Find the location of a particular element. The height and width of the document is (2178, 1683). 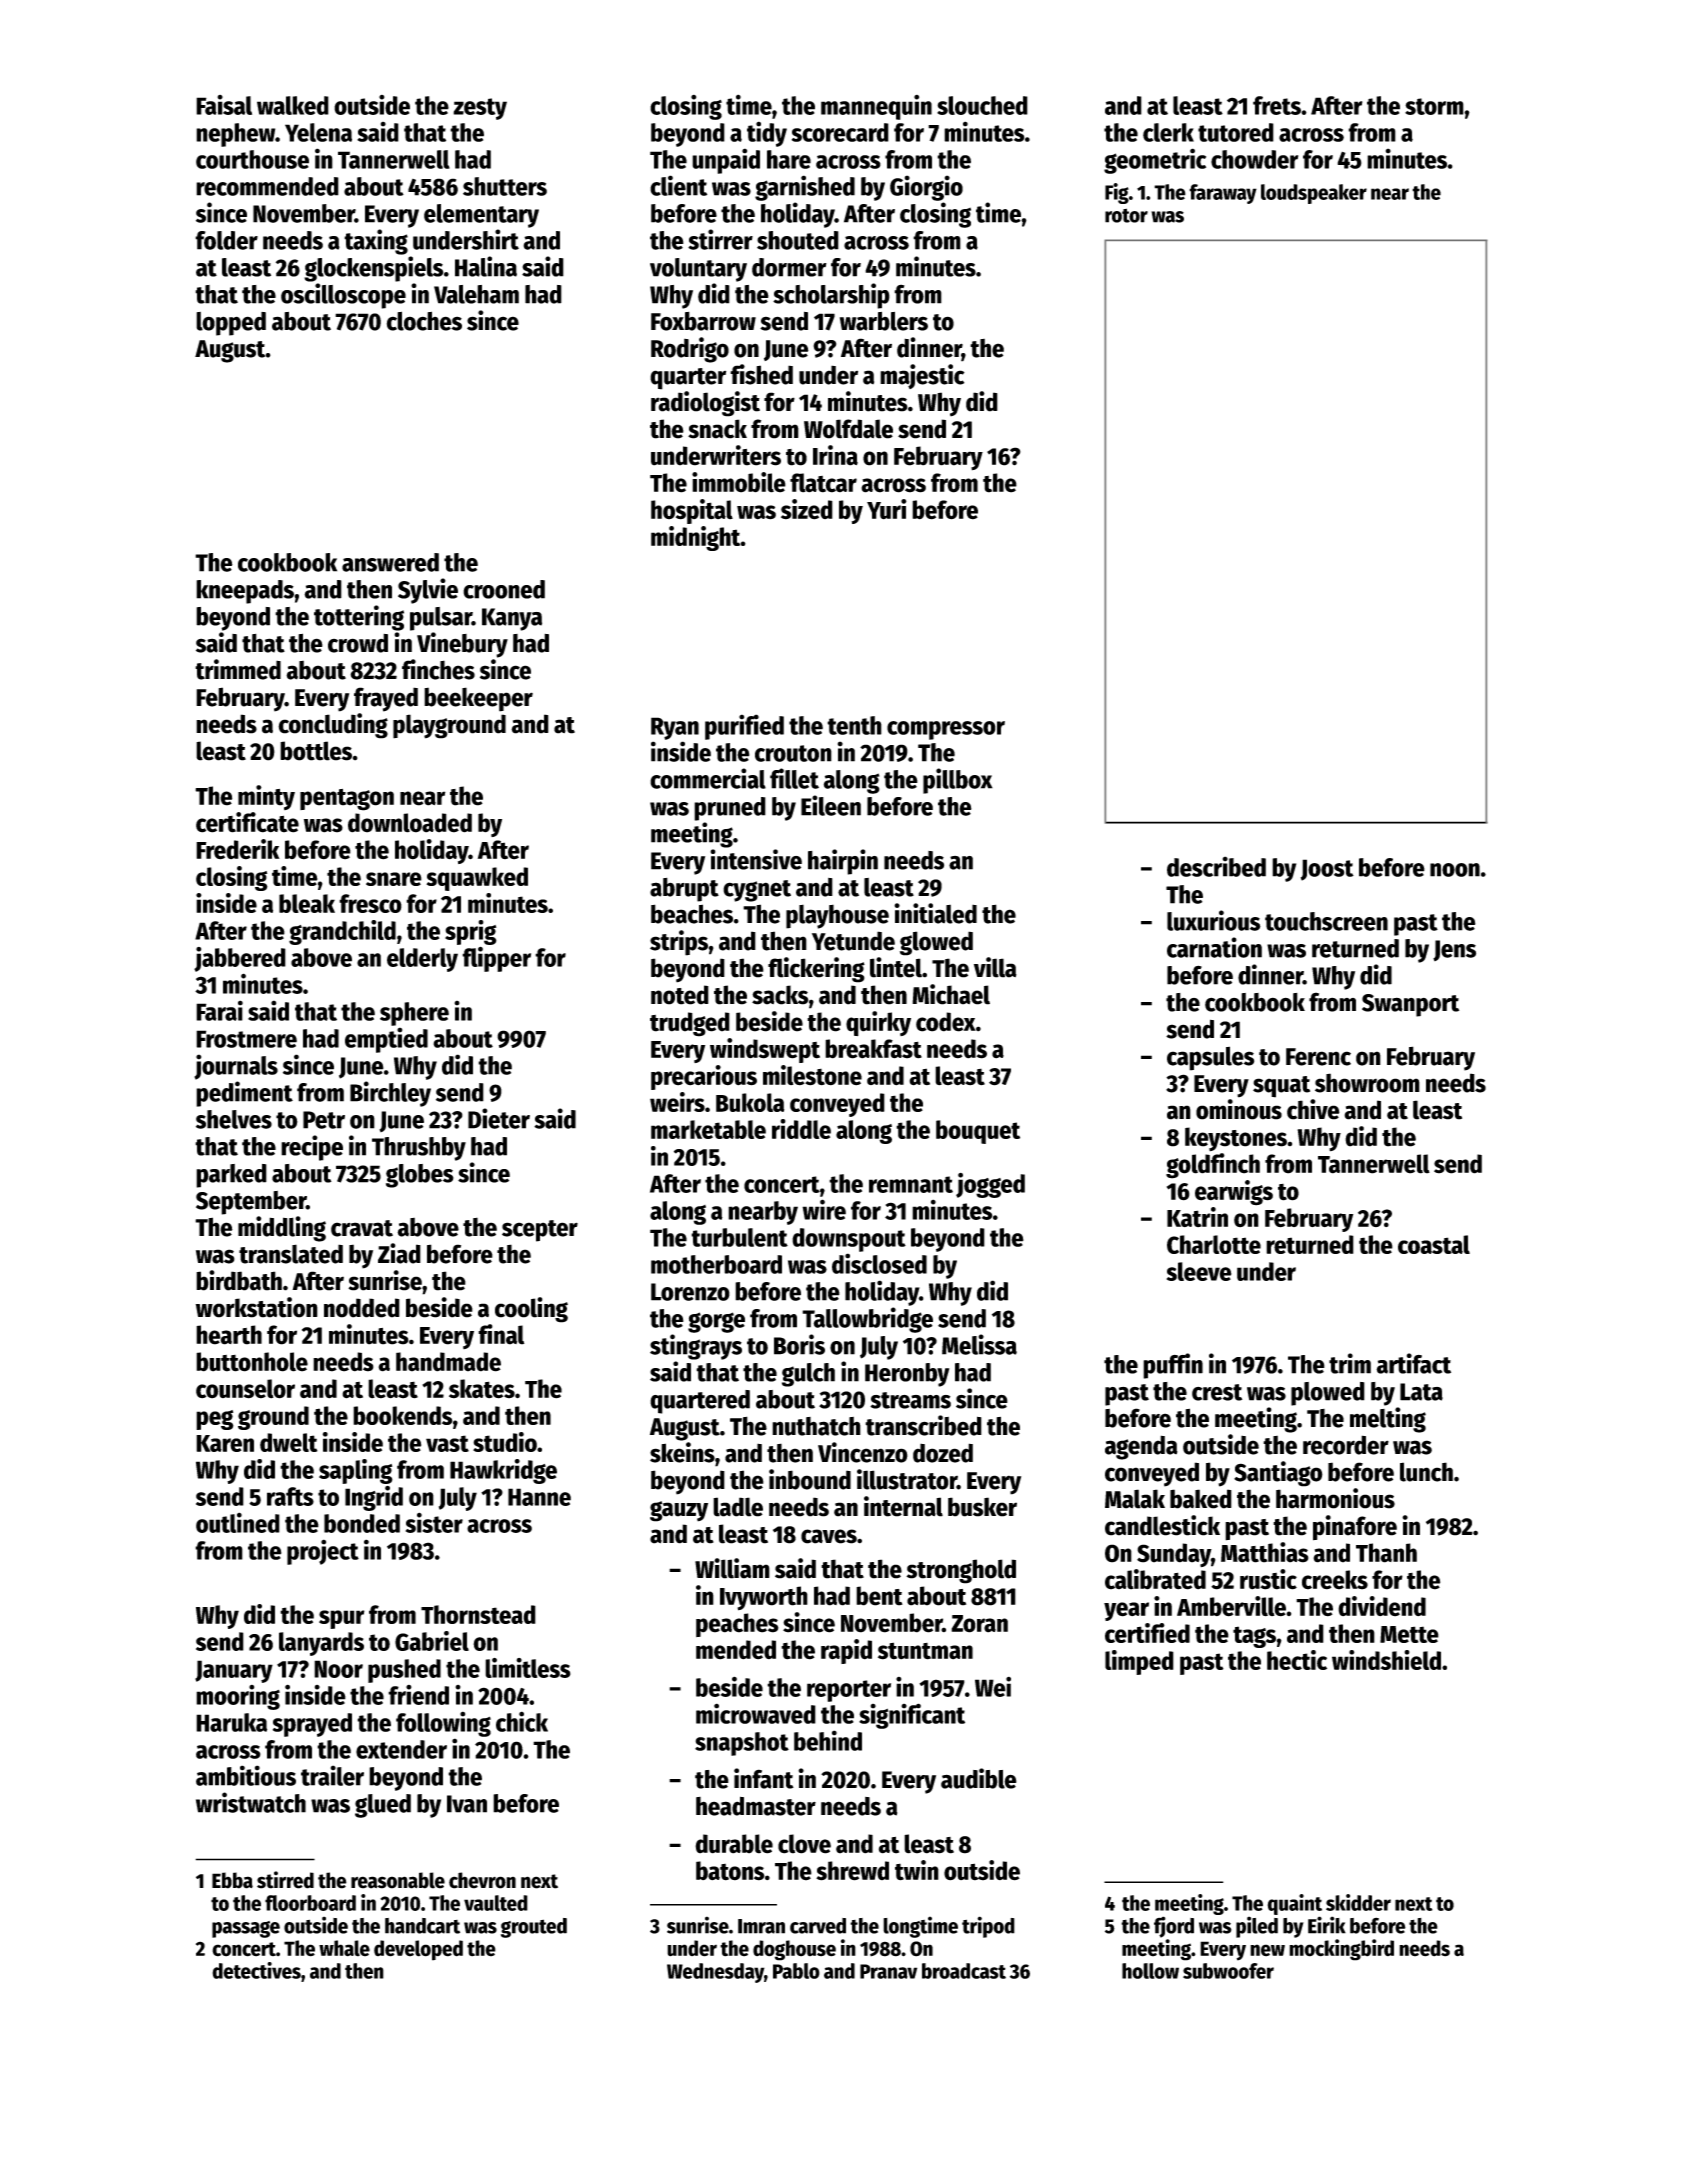

following is located at coordinates (443, 1724).
